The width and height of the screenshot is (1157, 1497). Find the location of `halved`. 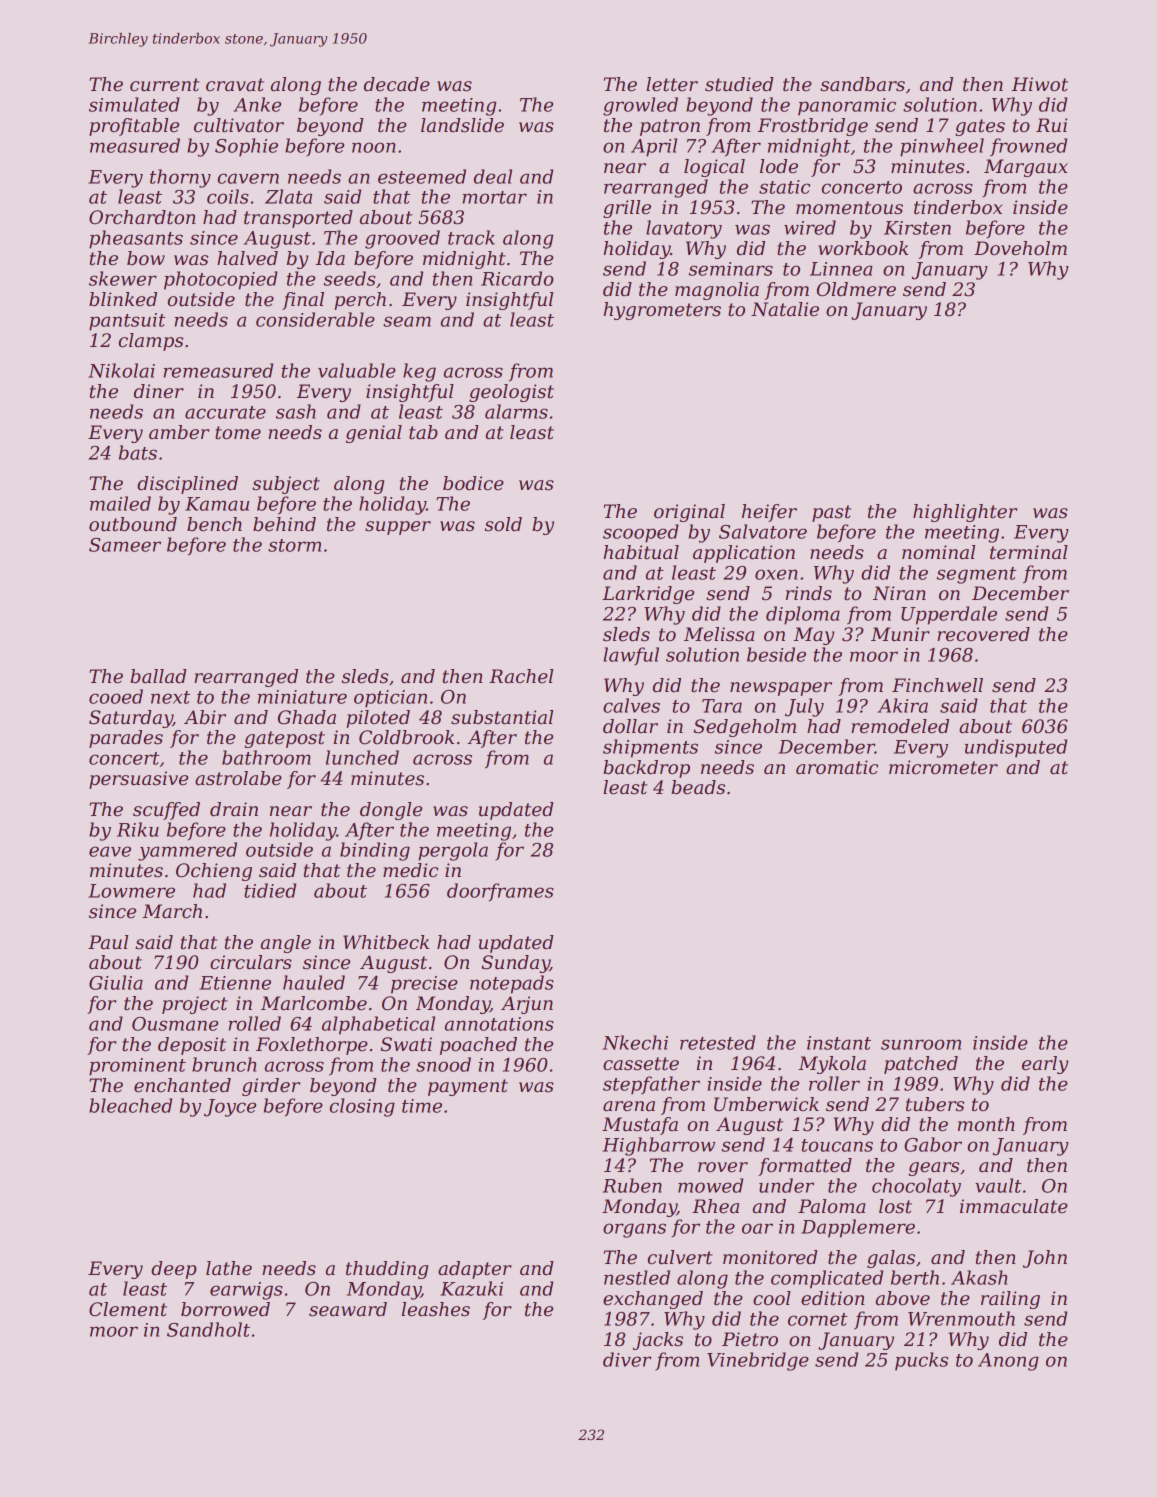

halved is located at coordinates (247, 258).
